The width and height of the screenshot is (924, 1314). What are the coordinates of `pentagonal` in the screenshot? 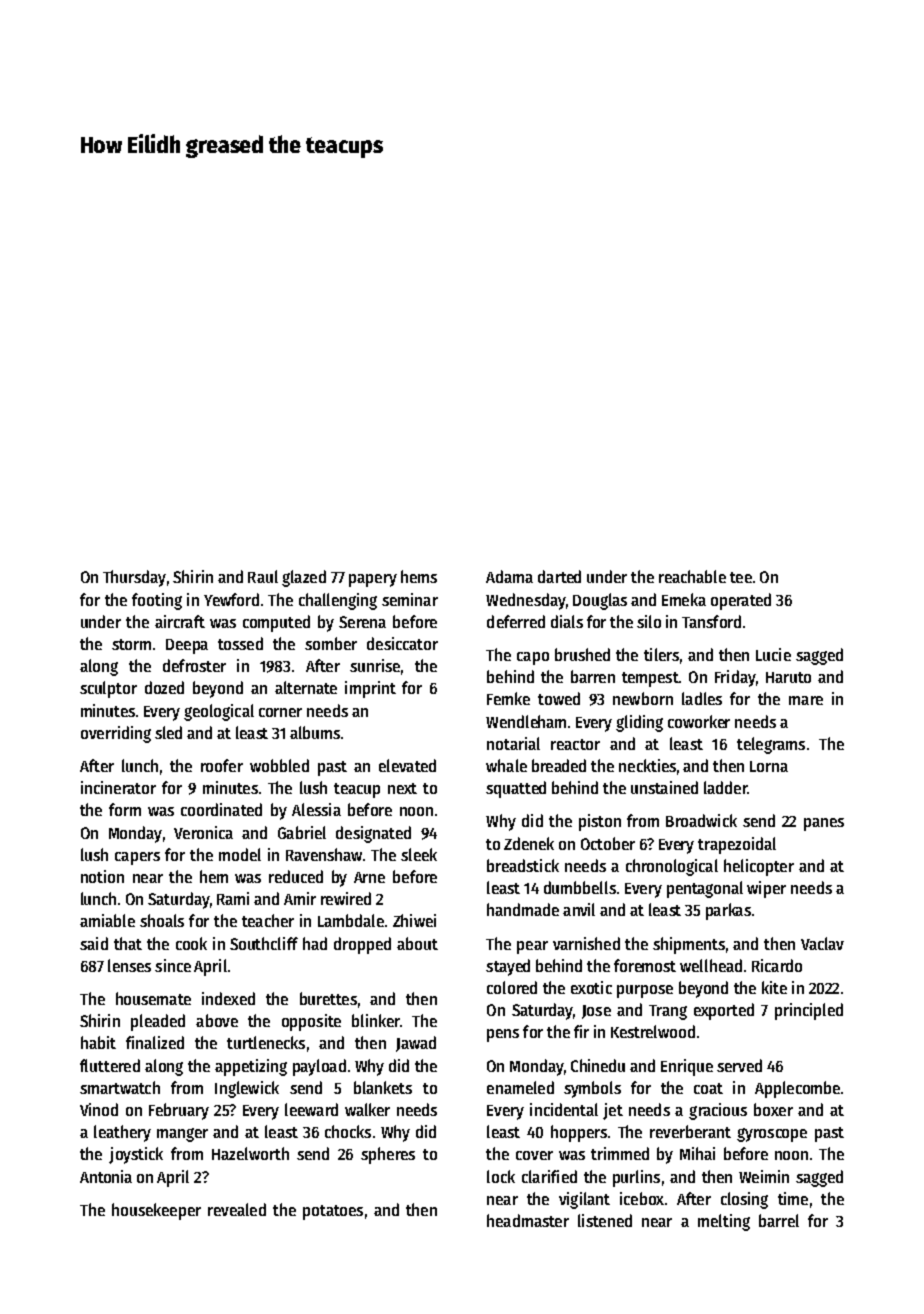 It's located at (705, 889).
